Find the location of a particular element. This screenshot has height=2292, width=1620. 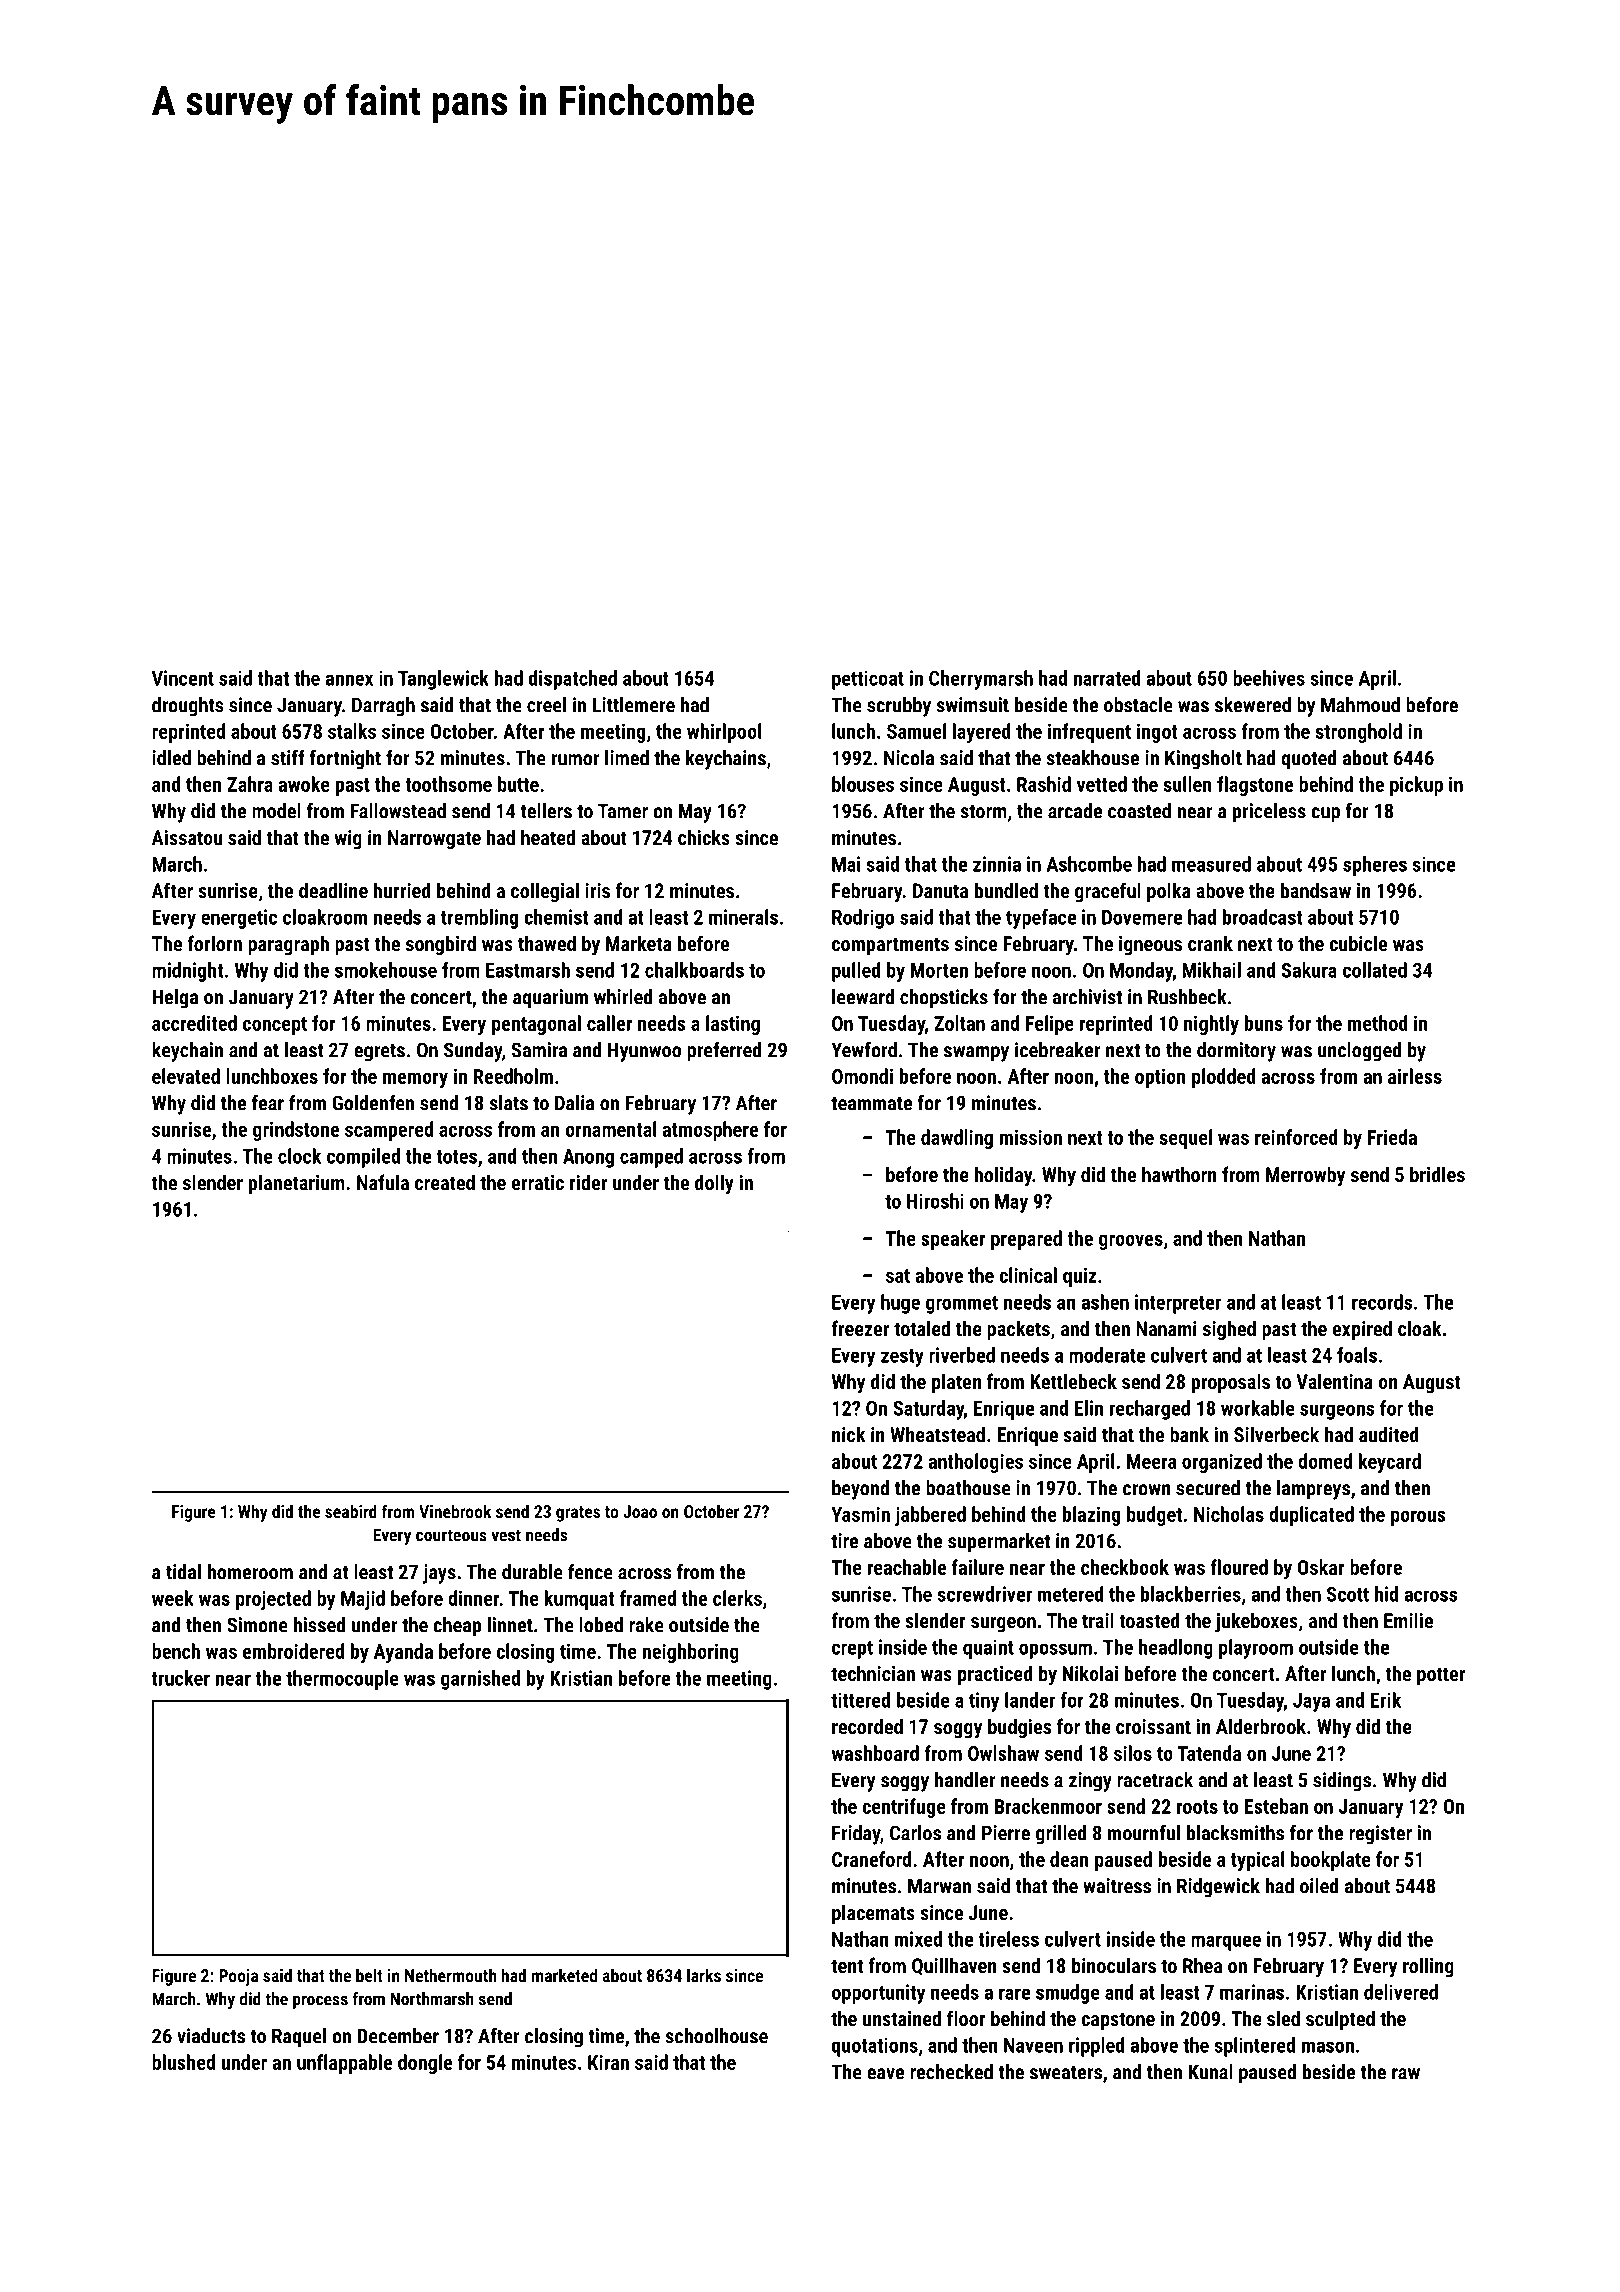

coasted is located at coordinates (1139, 811).
